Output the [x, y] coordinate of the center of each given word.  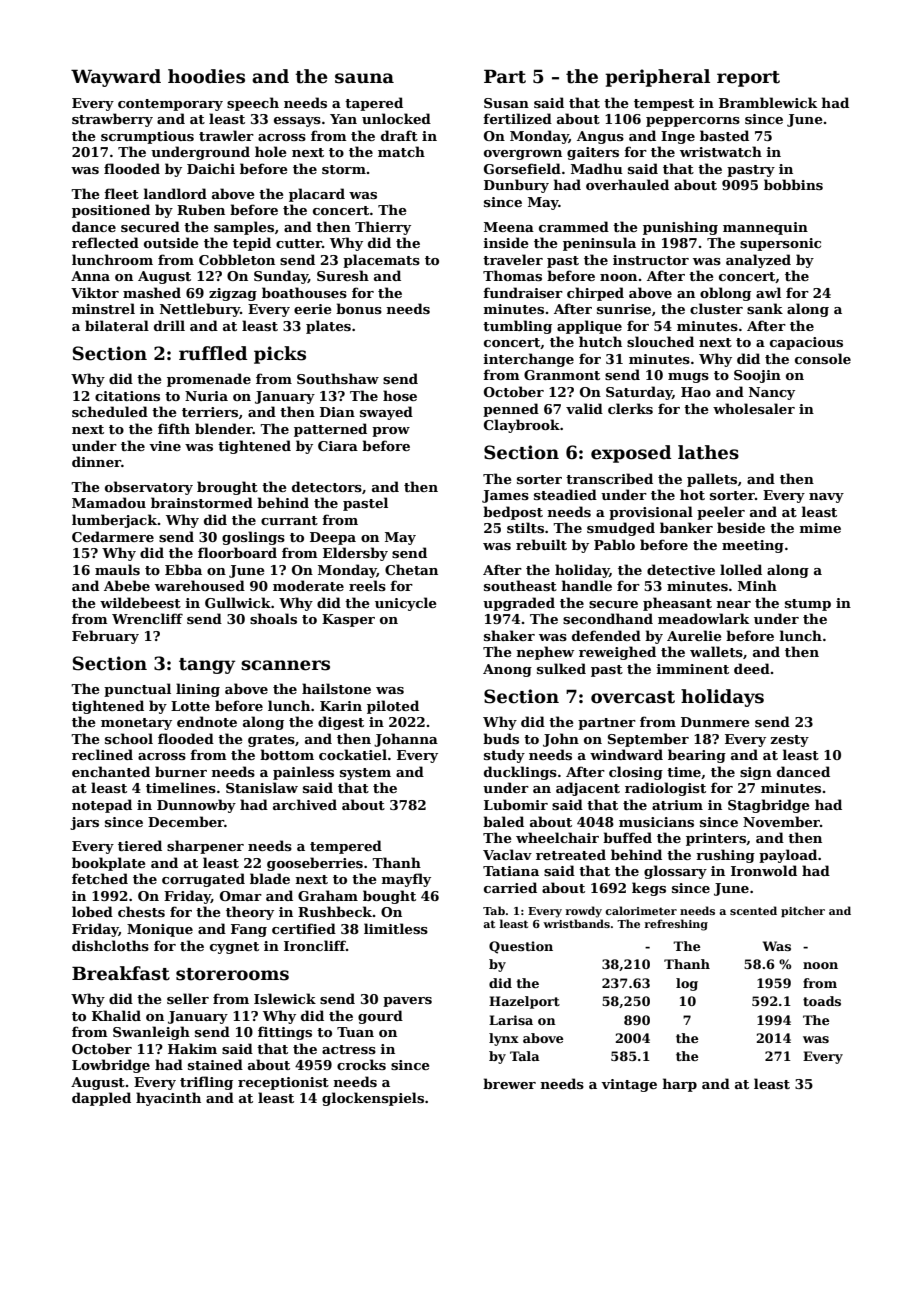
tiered [140, 845]
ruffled [213, 353]
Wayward [116, 78]
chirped [595, 294]
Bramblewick [768, 102]
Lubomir [516, 804]
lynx [504, 1039]
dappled [101, 1099]
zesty [789, 741]
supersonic [780, 244]
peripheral [657, 78]
